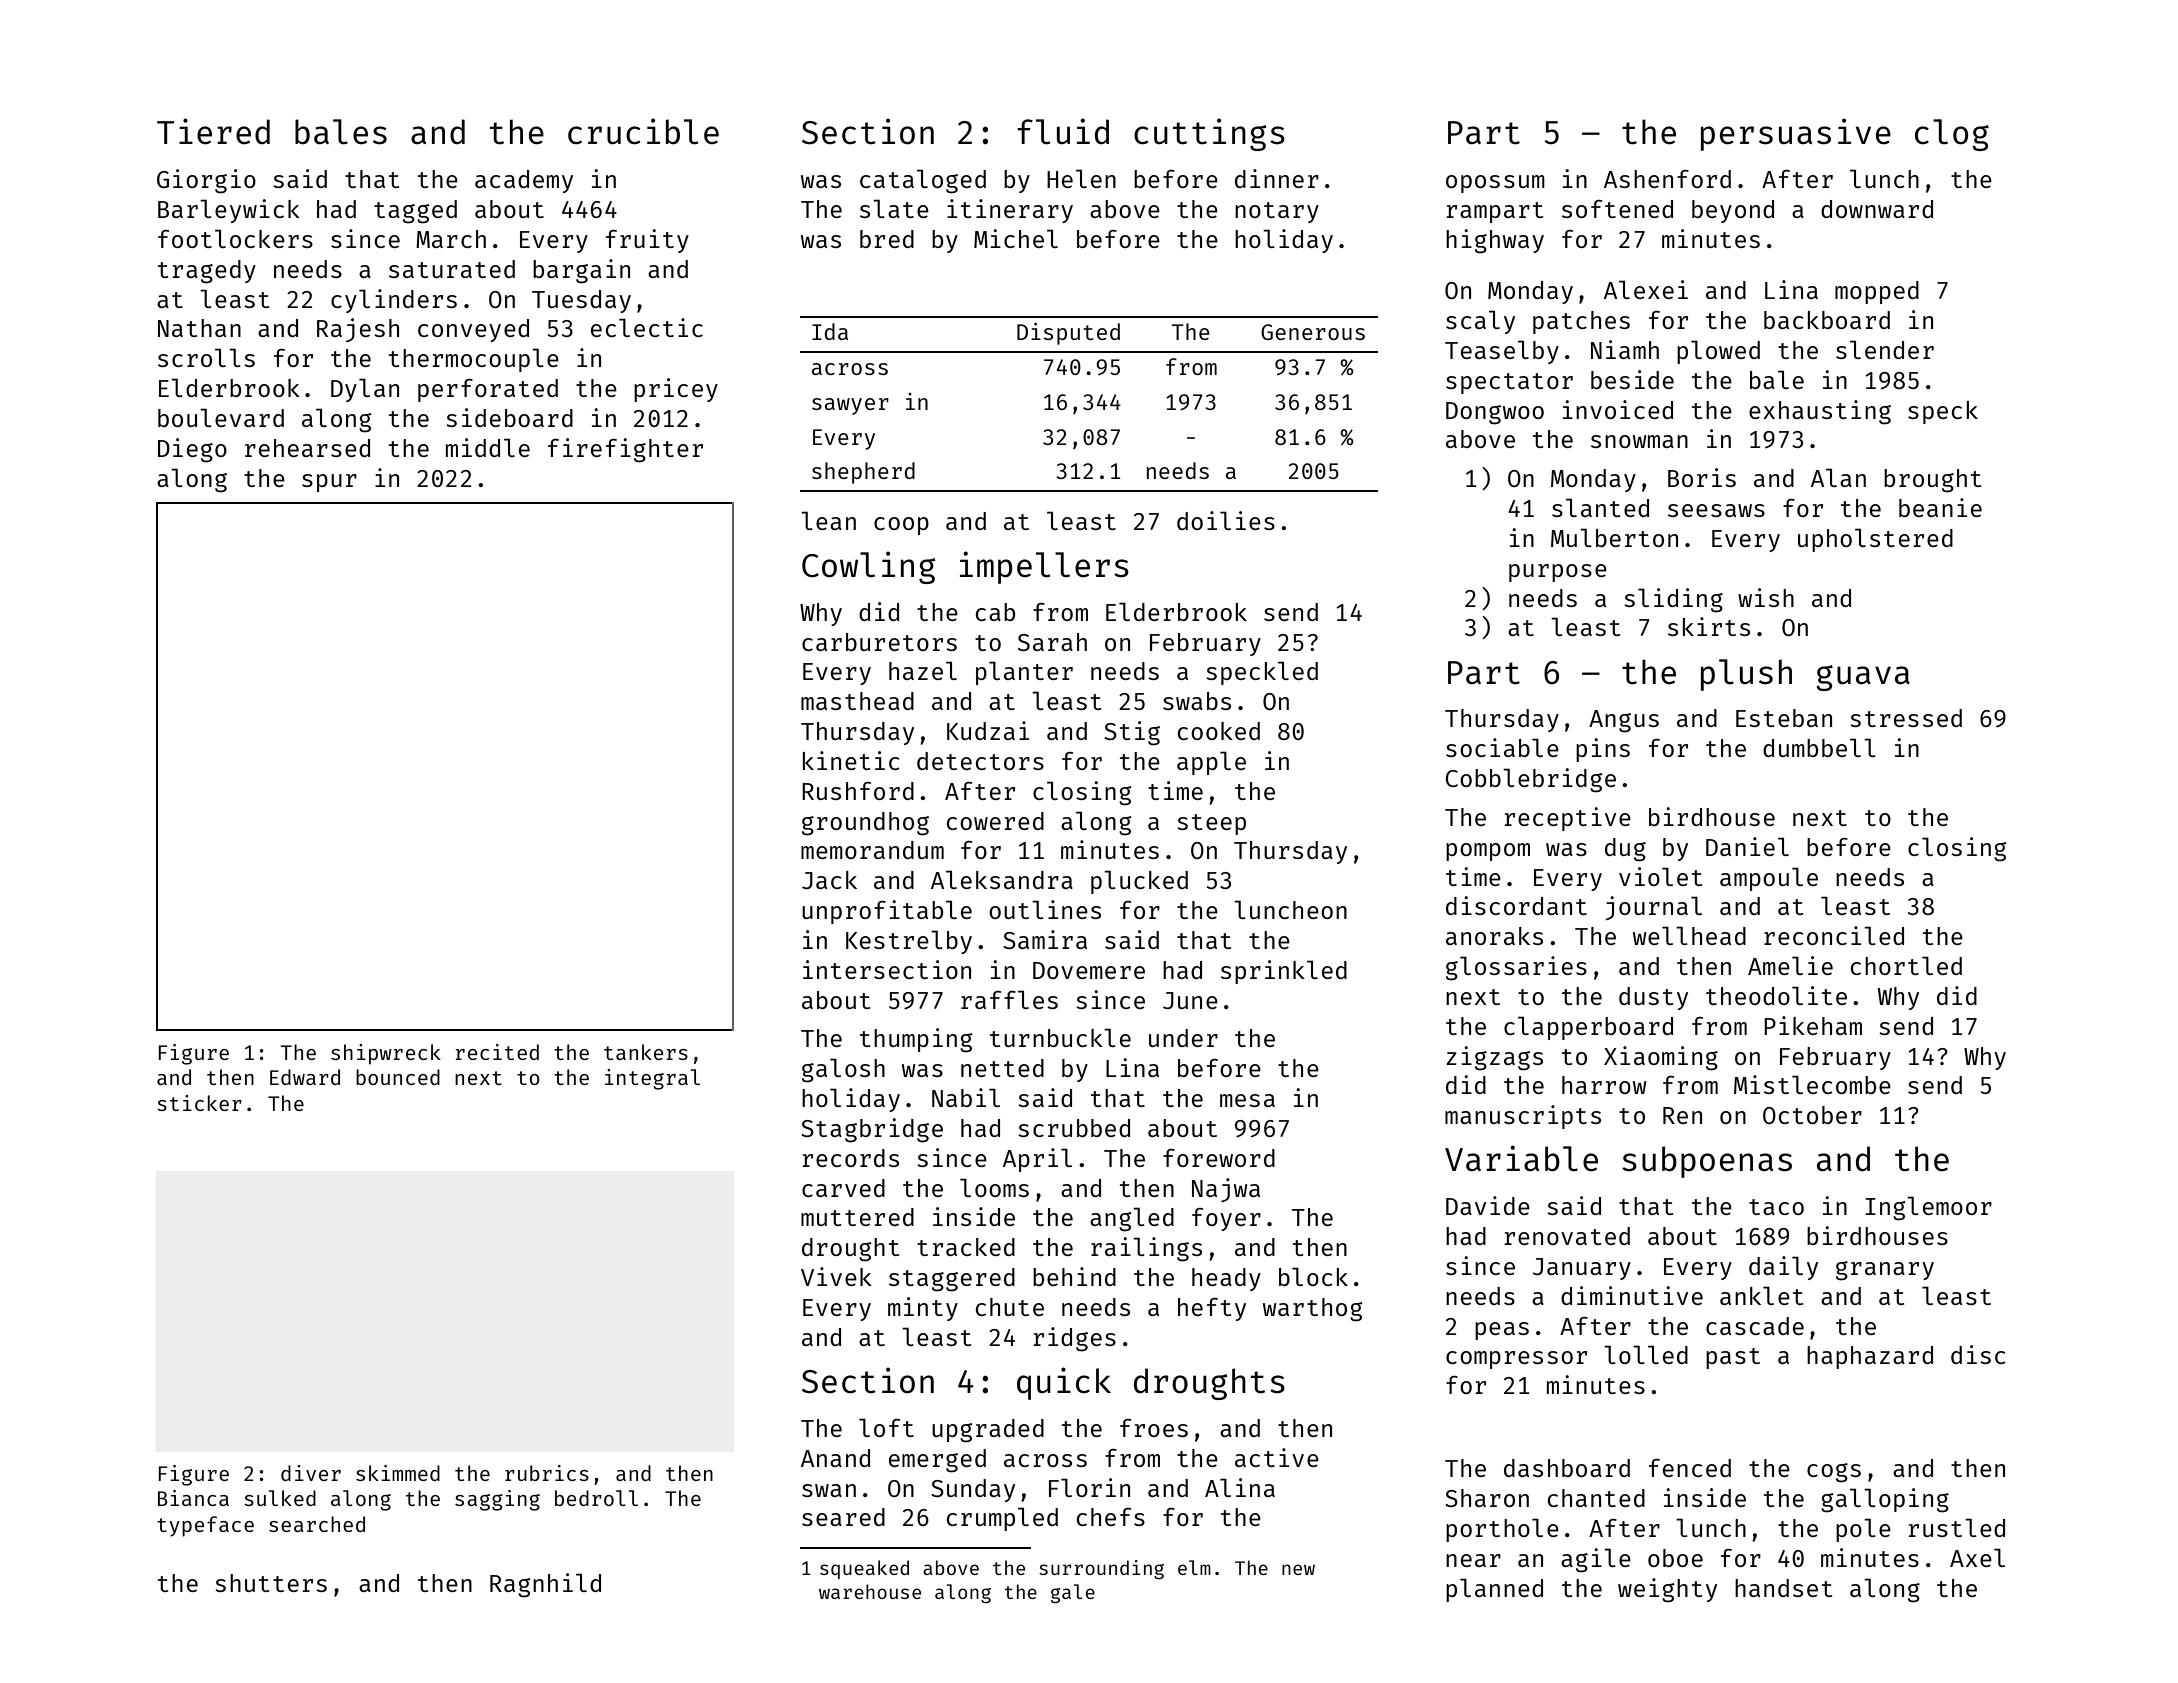  I want to click on persuasive, so click(1796, 134).
